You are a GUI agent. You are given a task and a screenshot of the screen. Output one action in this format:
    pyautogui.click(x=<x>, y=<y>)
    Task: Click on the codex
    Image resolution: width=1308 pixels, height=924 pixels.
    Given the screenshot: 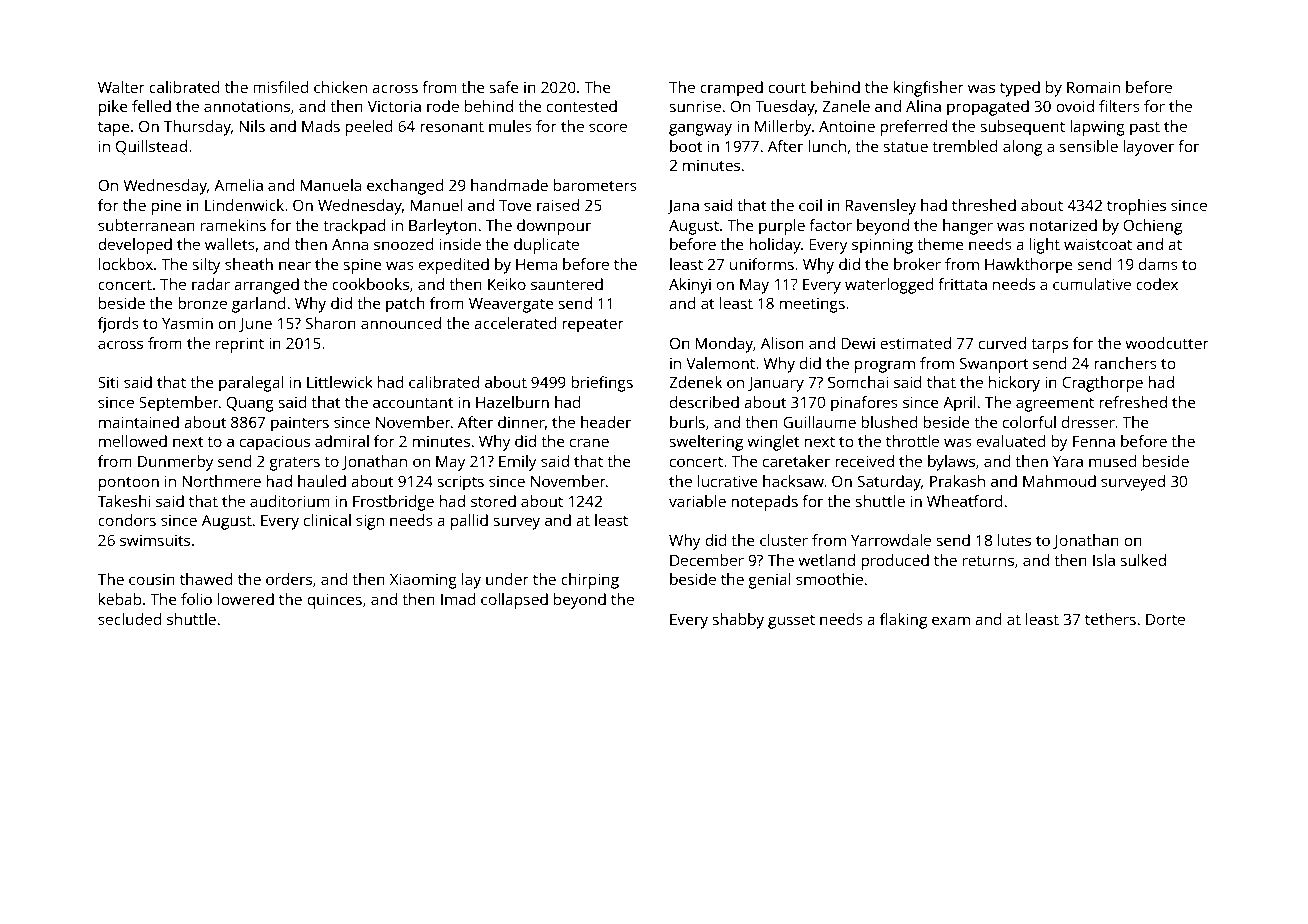 What is the action you would take?
    pyautogui.click(x=1157, y=284)
